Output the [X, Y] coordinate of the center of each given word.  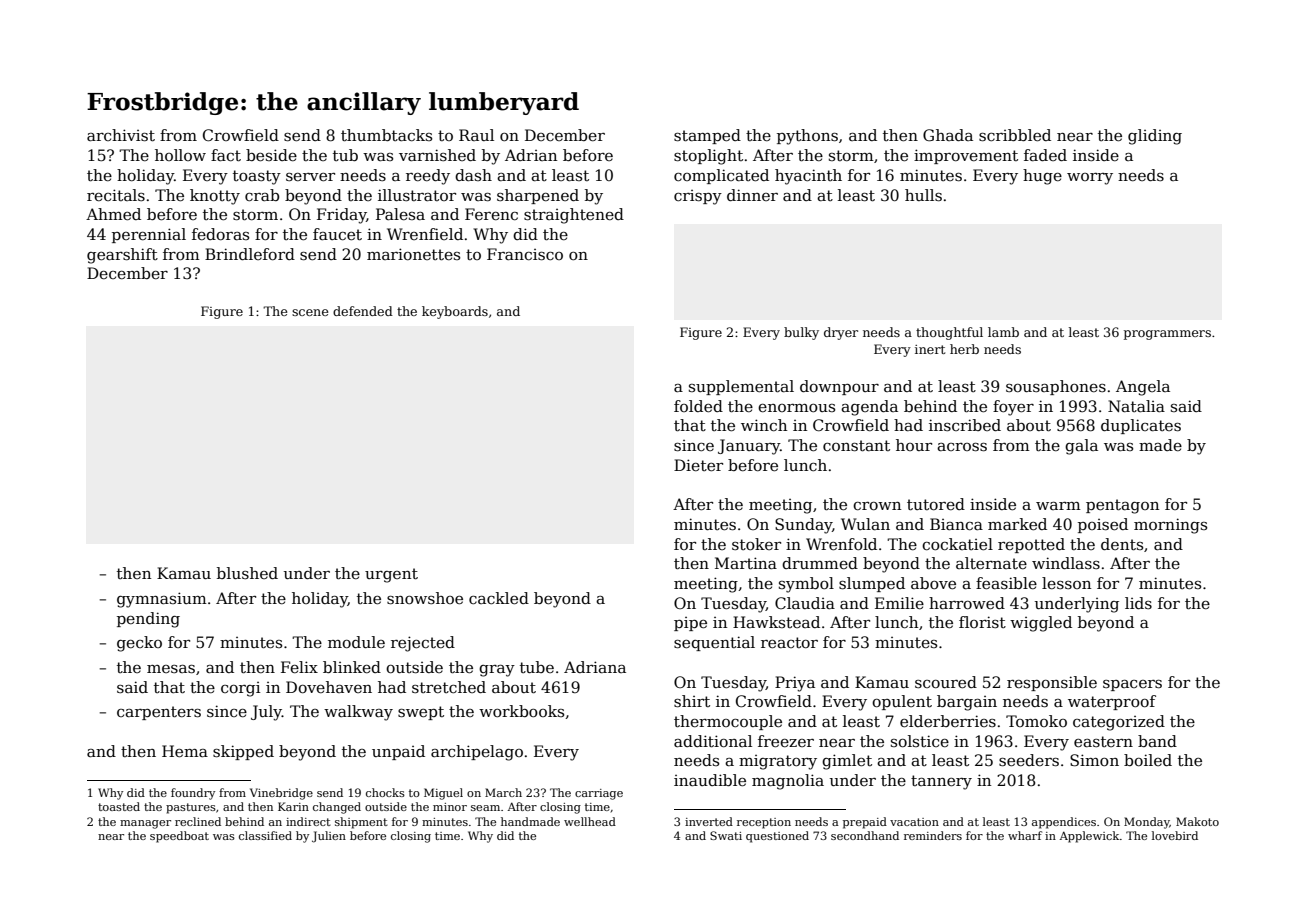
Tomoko [1036, 721]
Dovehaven [329, 687]
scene [310, 312]
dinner [752, 195]
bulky [801, 333]
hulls [923, 195]
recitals [116, 195]
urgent [391, 575]
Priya [795, 684]
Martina [746, 563]
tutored [936, 504]
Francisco [525, 254]
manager [145, 824]
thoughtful [949, 333]
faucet [337, 234]
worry [1090, 179]
